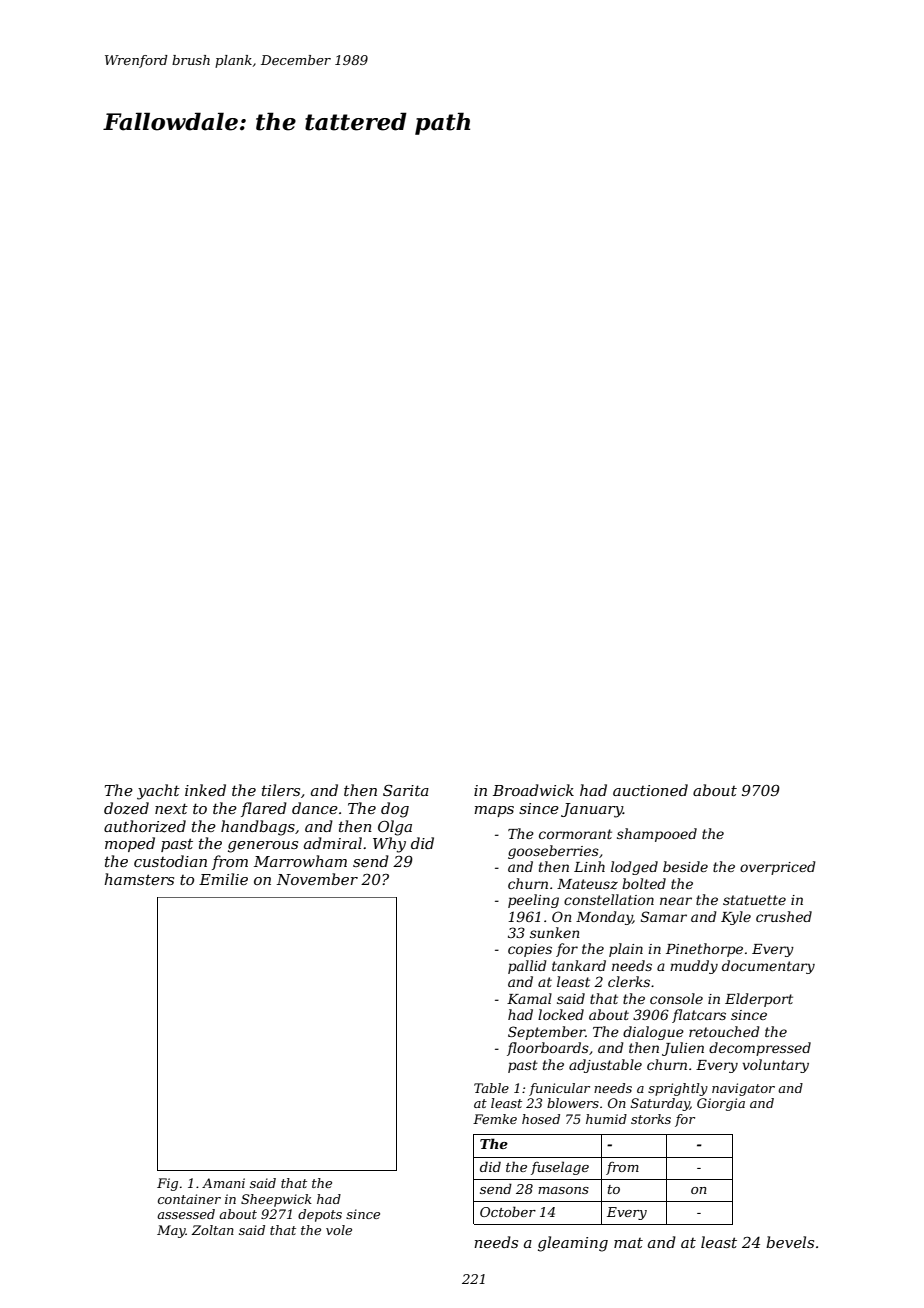 The width and height of the document is (924, 1308). Describe the element at coordinates (759, 1000) in the document. I see `Elderport` at that location.
